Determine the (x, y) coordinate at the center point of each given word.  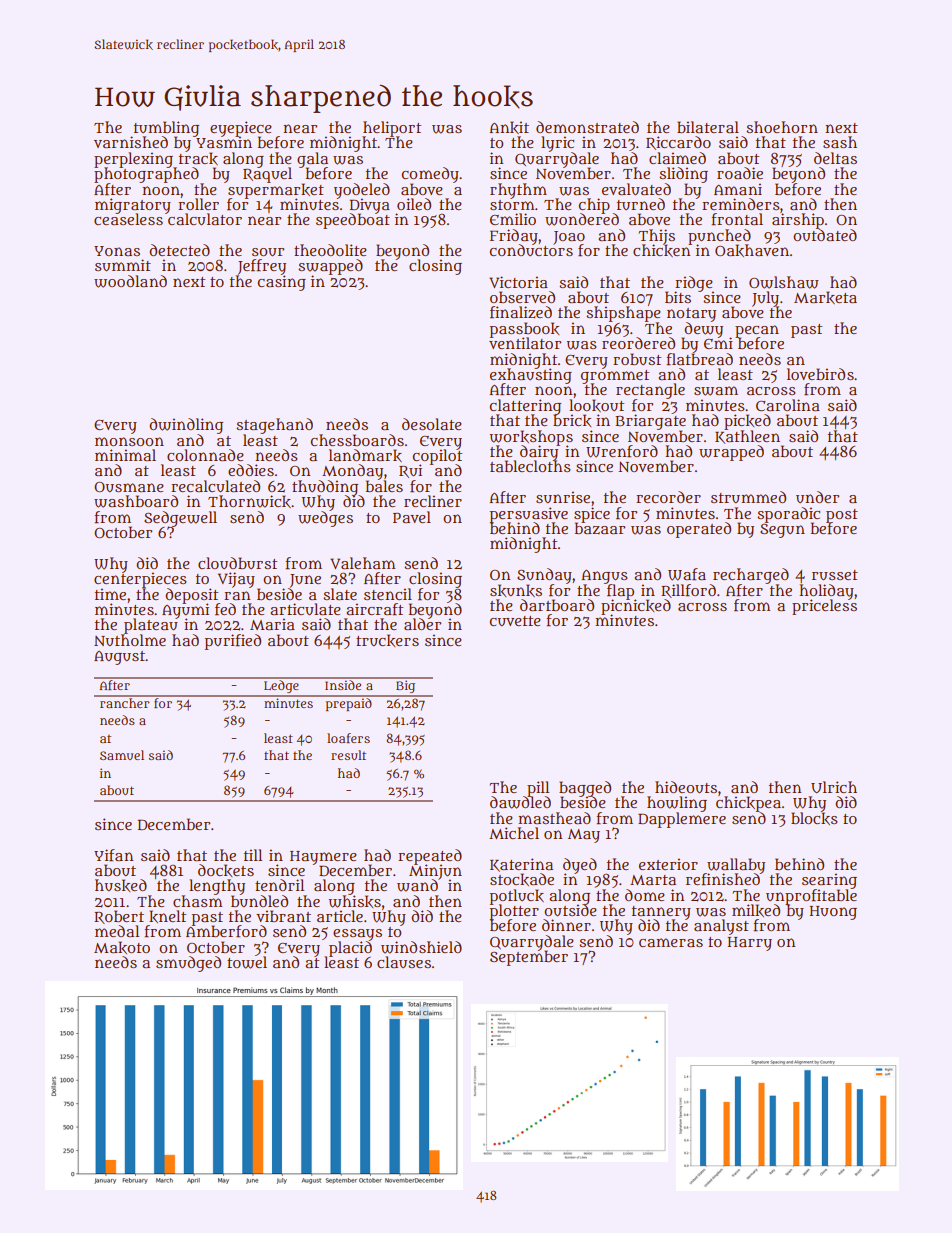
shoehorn (782, 127)
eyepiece (241, 129)
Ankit (509, 127)
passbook (524, 329)
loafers (348, 738)
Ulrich (834, 787)
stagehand (274, 426)
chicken (662, 250)
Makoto (122, 947)
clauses (404, 962)
